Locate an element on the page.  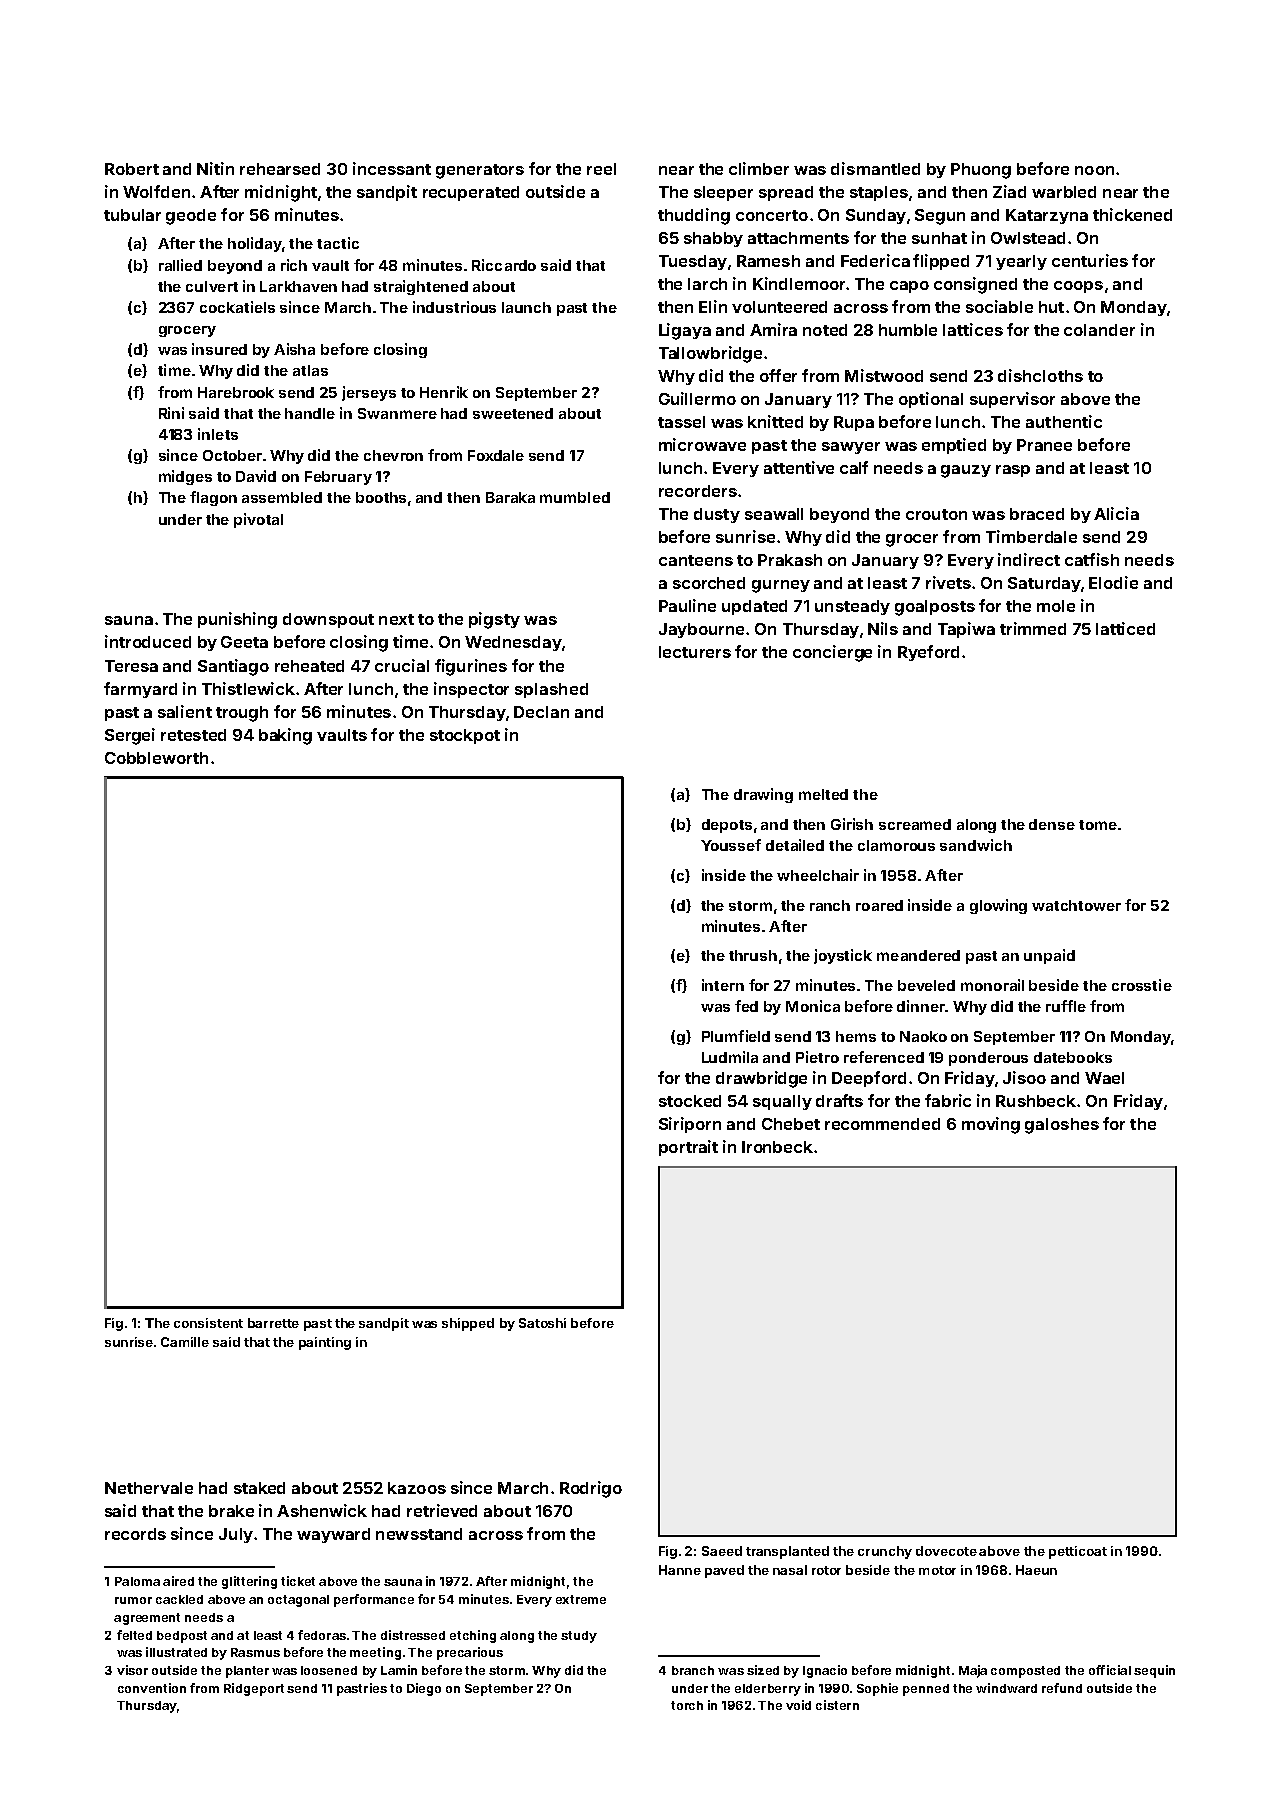
referenced is located at coordinates (884, 1057).
